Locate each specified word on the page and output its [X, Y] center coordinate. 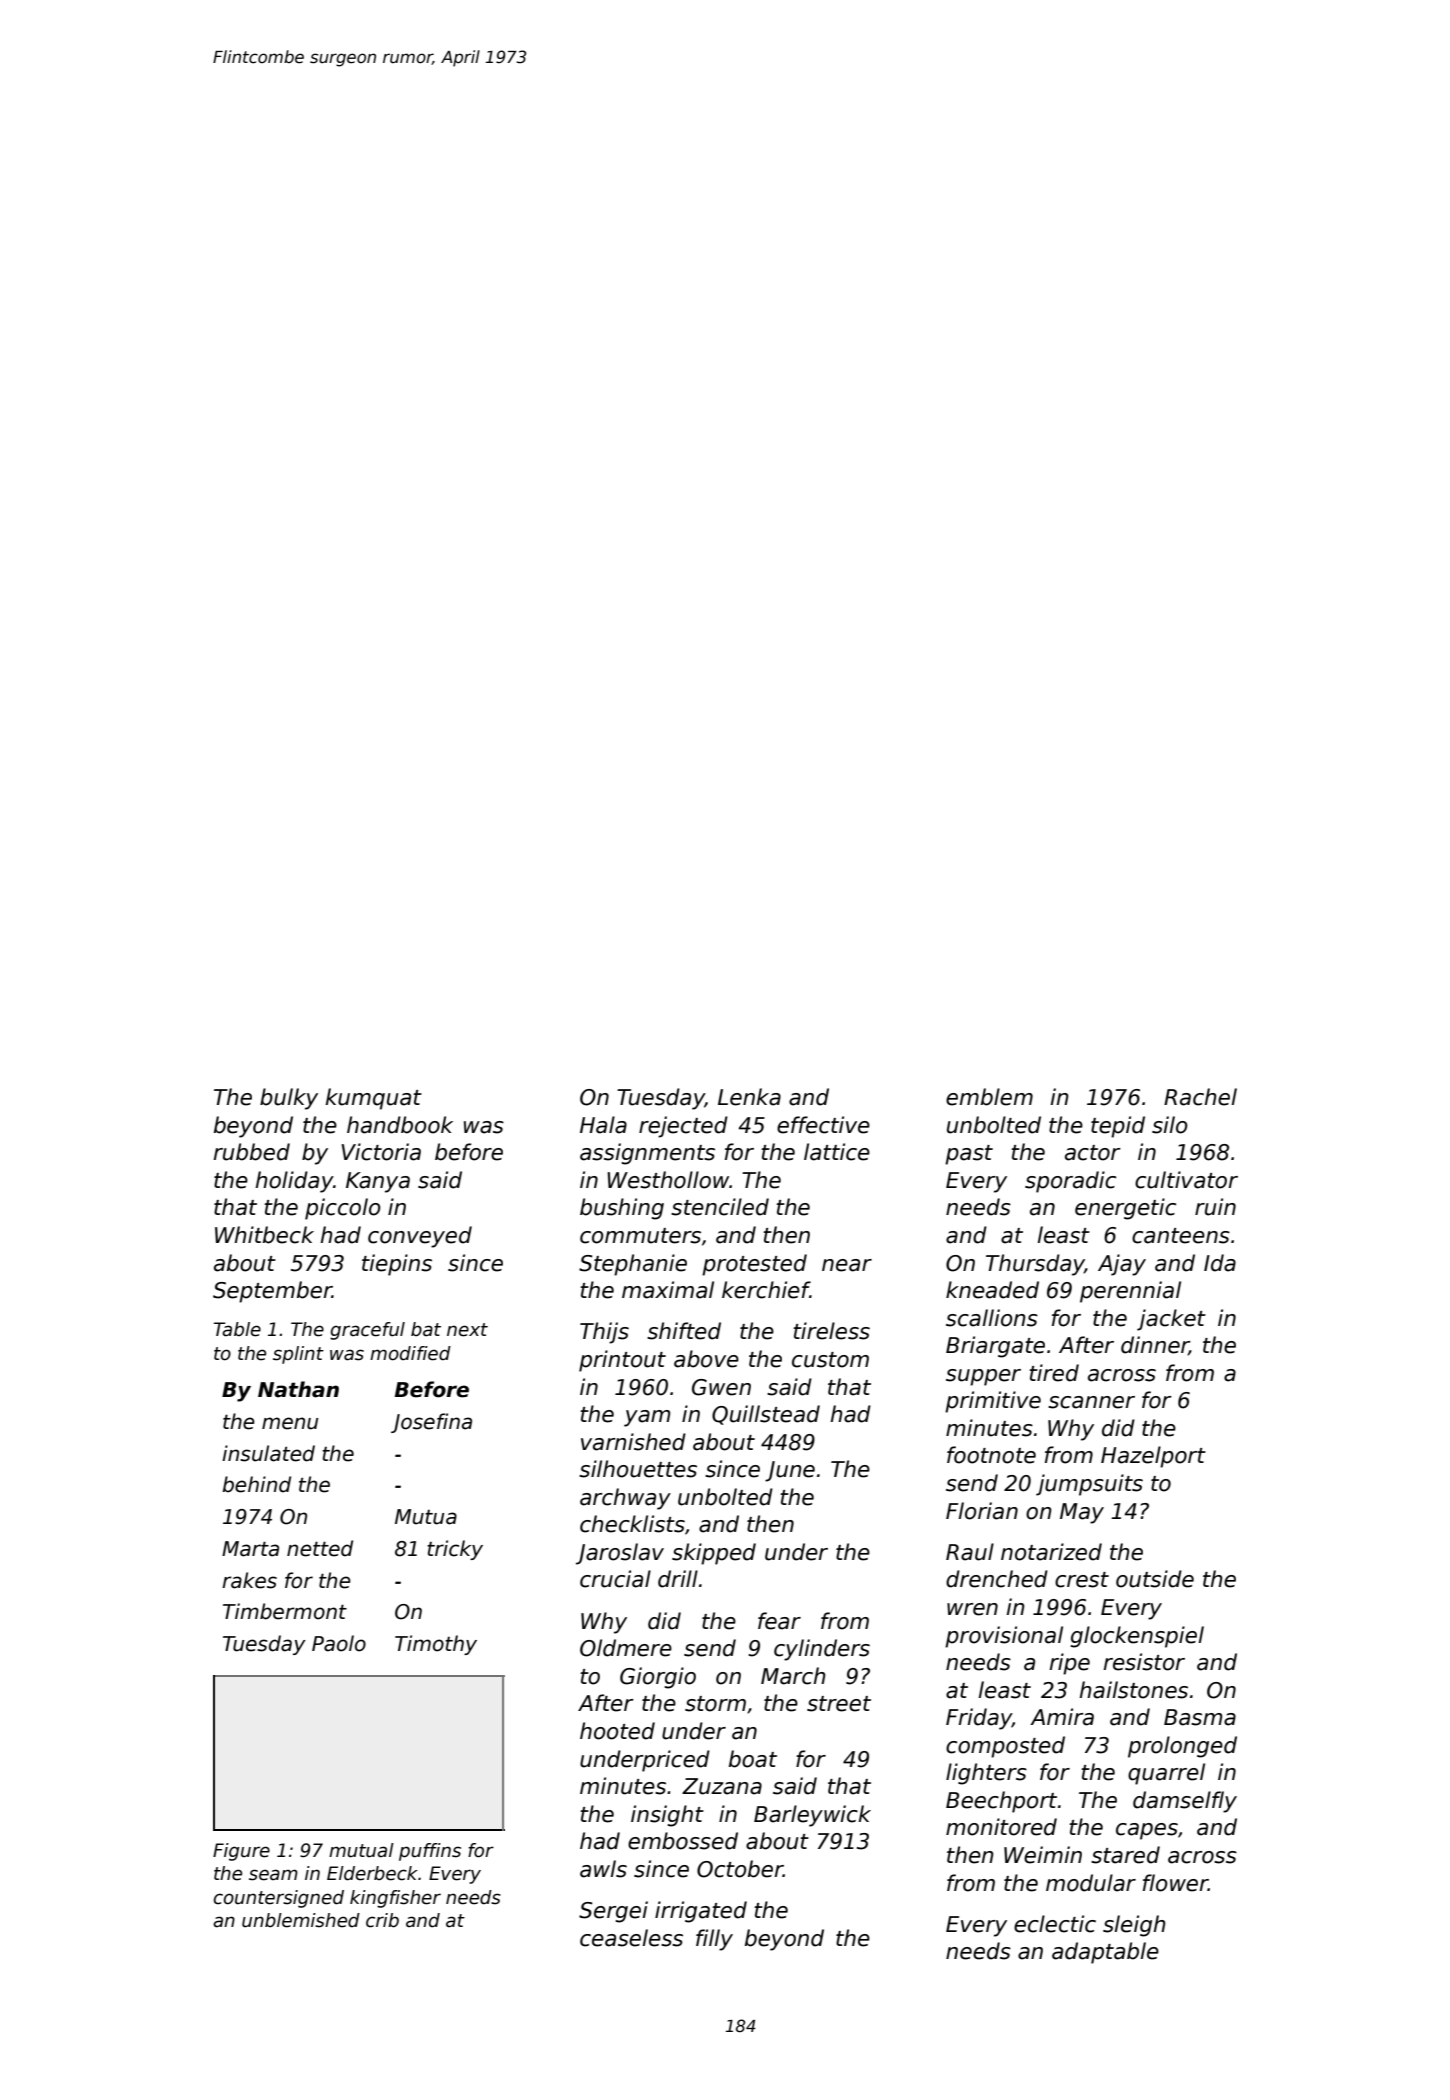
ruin [1215, 1207]
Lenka [749, 1097]
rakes [249, 1580]
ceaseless [631, 1938]
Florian [982, 1511]
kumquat [373, 1099]
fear [779, 1621]
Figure [241, 1852]
